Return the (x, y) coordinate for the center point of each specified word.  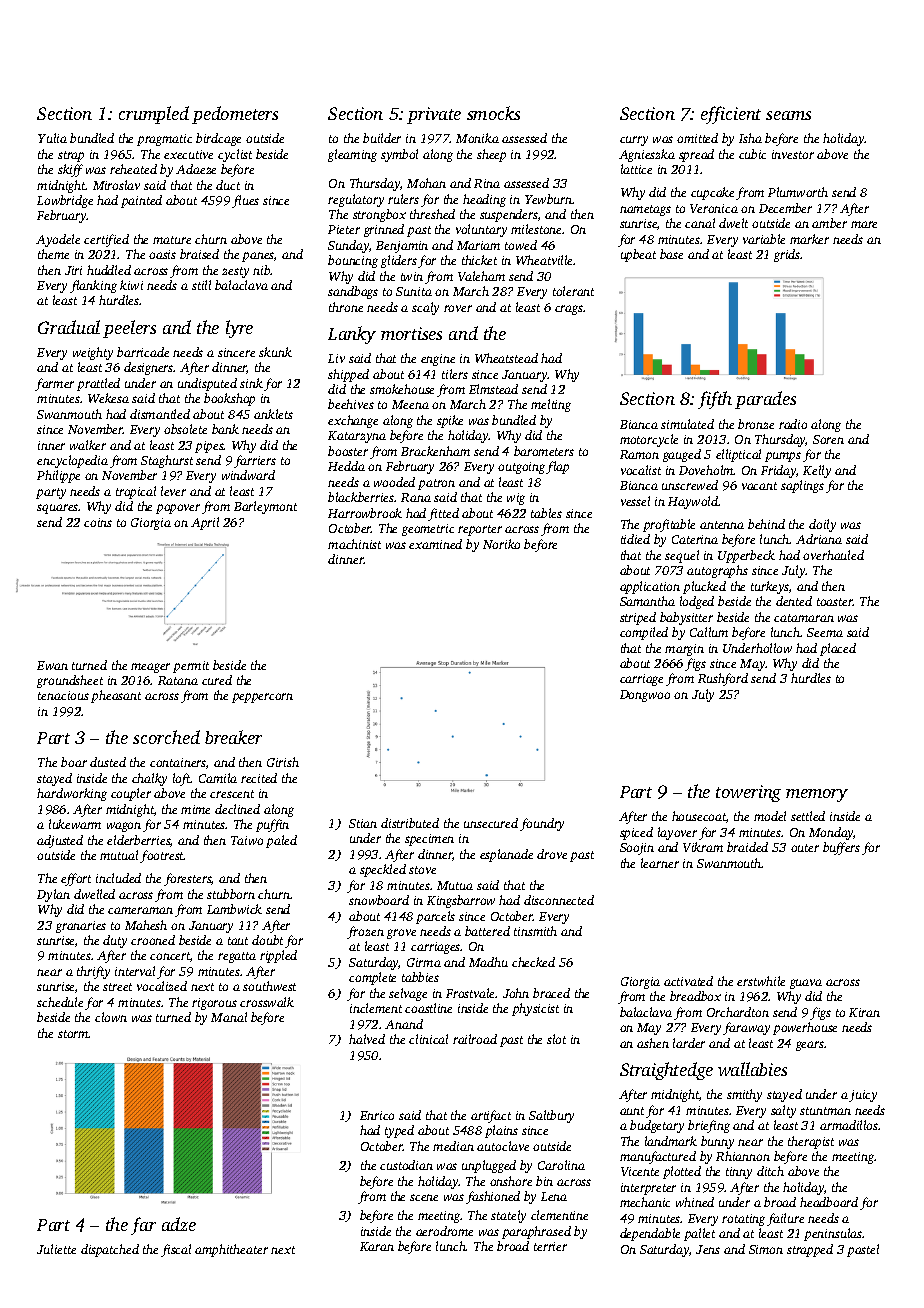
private (434, 115)
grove (401, 934)
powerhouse (805, 1028)
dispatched (110, 1250)
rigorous (214, 1004)
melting (551, 405)
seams (788, 115)
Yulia (52, 138)
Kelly (817, 471)
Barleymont (265, 507)
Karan (377, 1246)
